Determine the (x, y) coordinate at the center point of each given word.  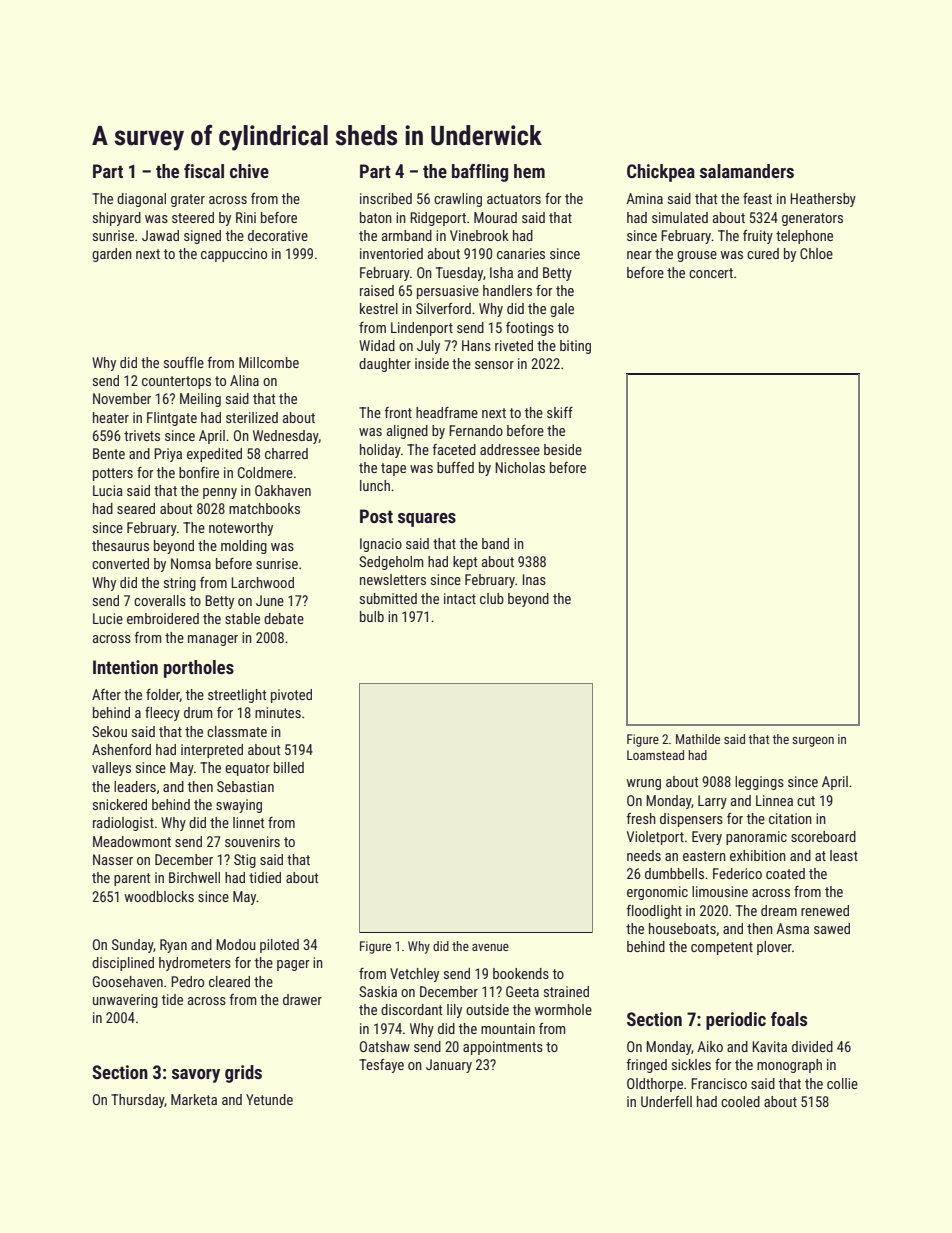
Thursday (137, 1101)
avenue (490, 947)
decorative (278, 235)
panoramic (756, 838)
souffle (184, 362)
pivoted (291, 696)
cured (763, 253)
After (106, 694)
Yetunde (269, 1099)
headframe (447, 412)
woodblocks (159, 896)
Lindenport (422, 329)
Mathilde (698, 739)
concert (711, 273)
